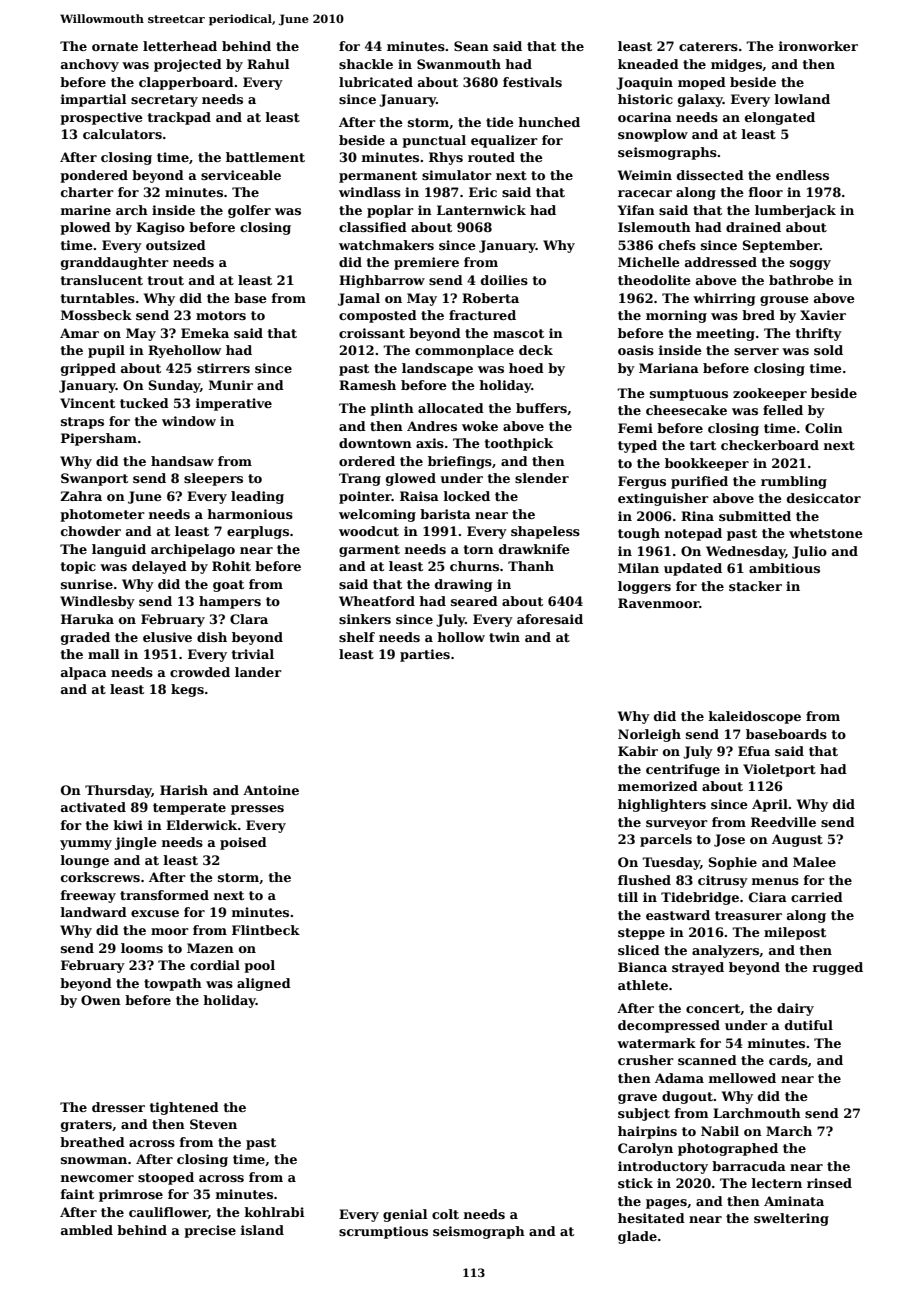 This screenshot has width=924, height=1308. Describe the element at coordinates (243, 843) in the screenshot. I see `poised` at that location.
